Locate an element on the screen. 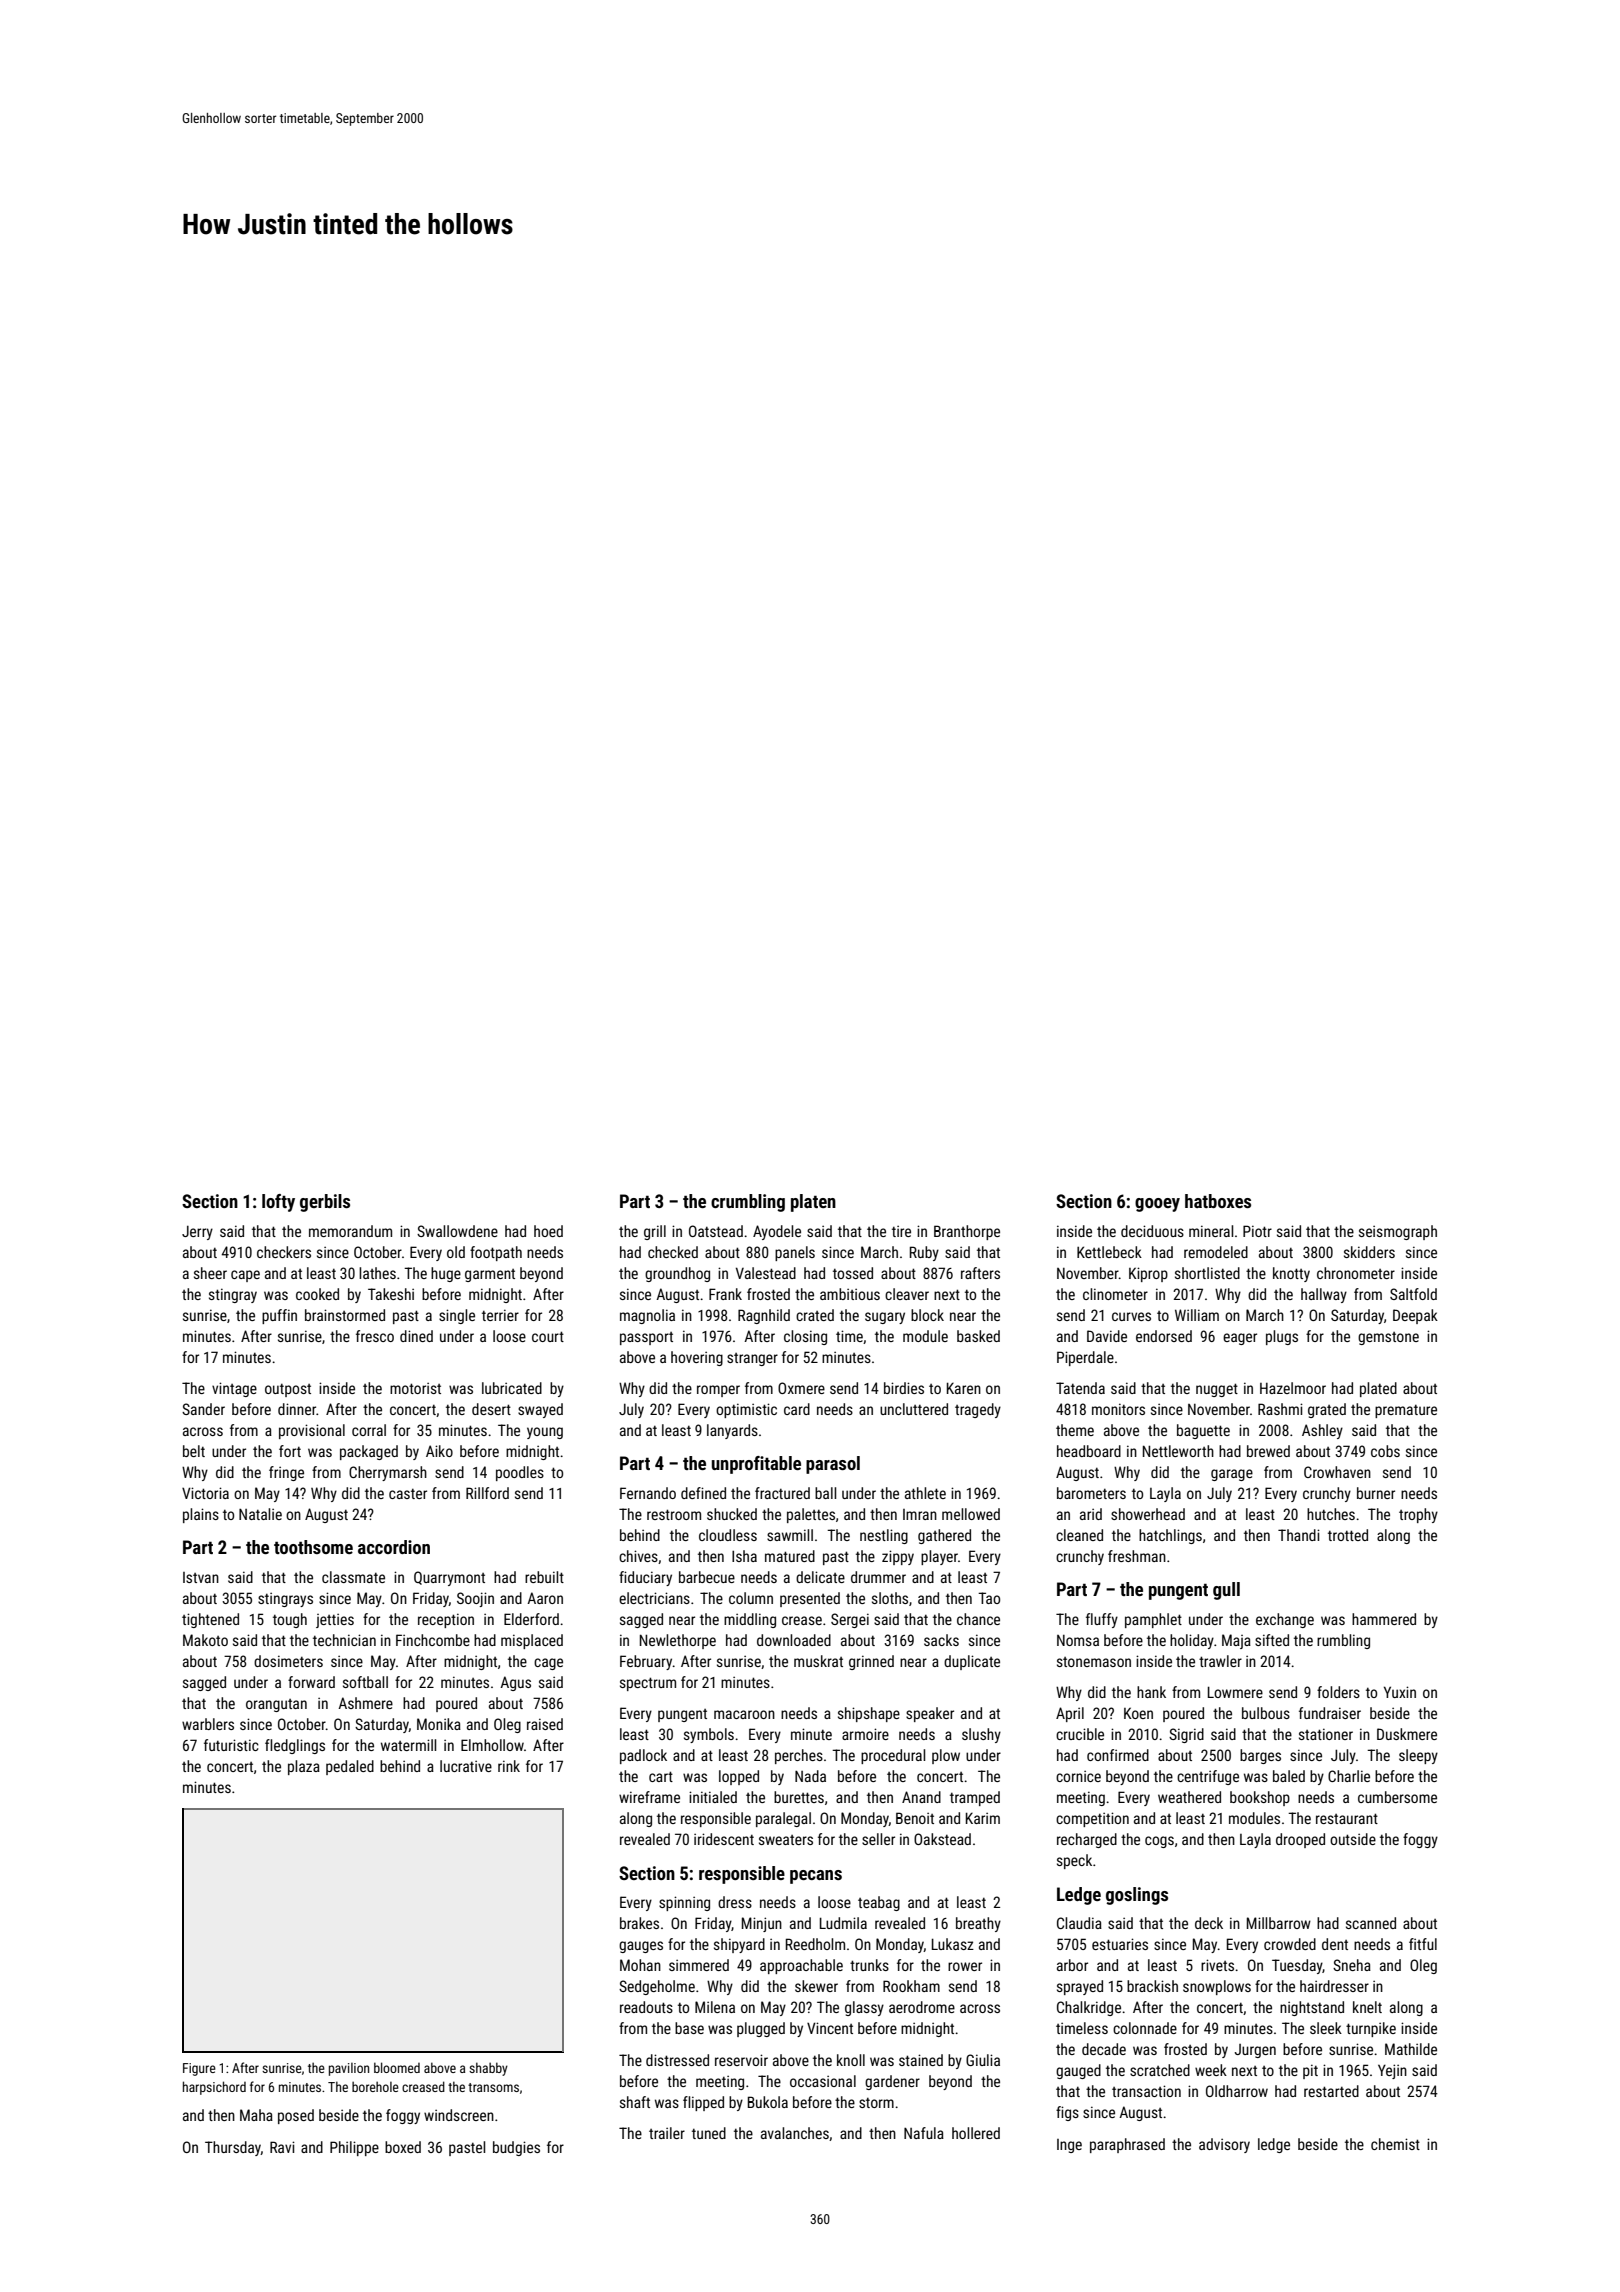  Yejin is located at coordinates (1392, 2071).
